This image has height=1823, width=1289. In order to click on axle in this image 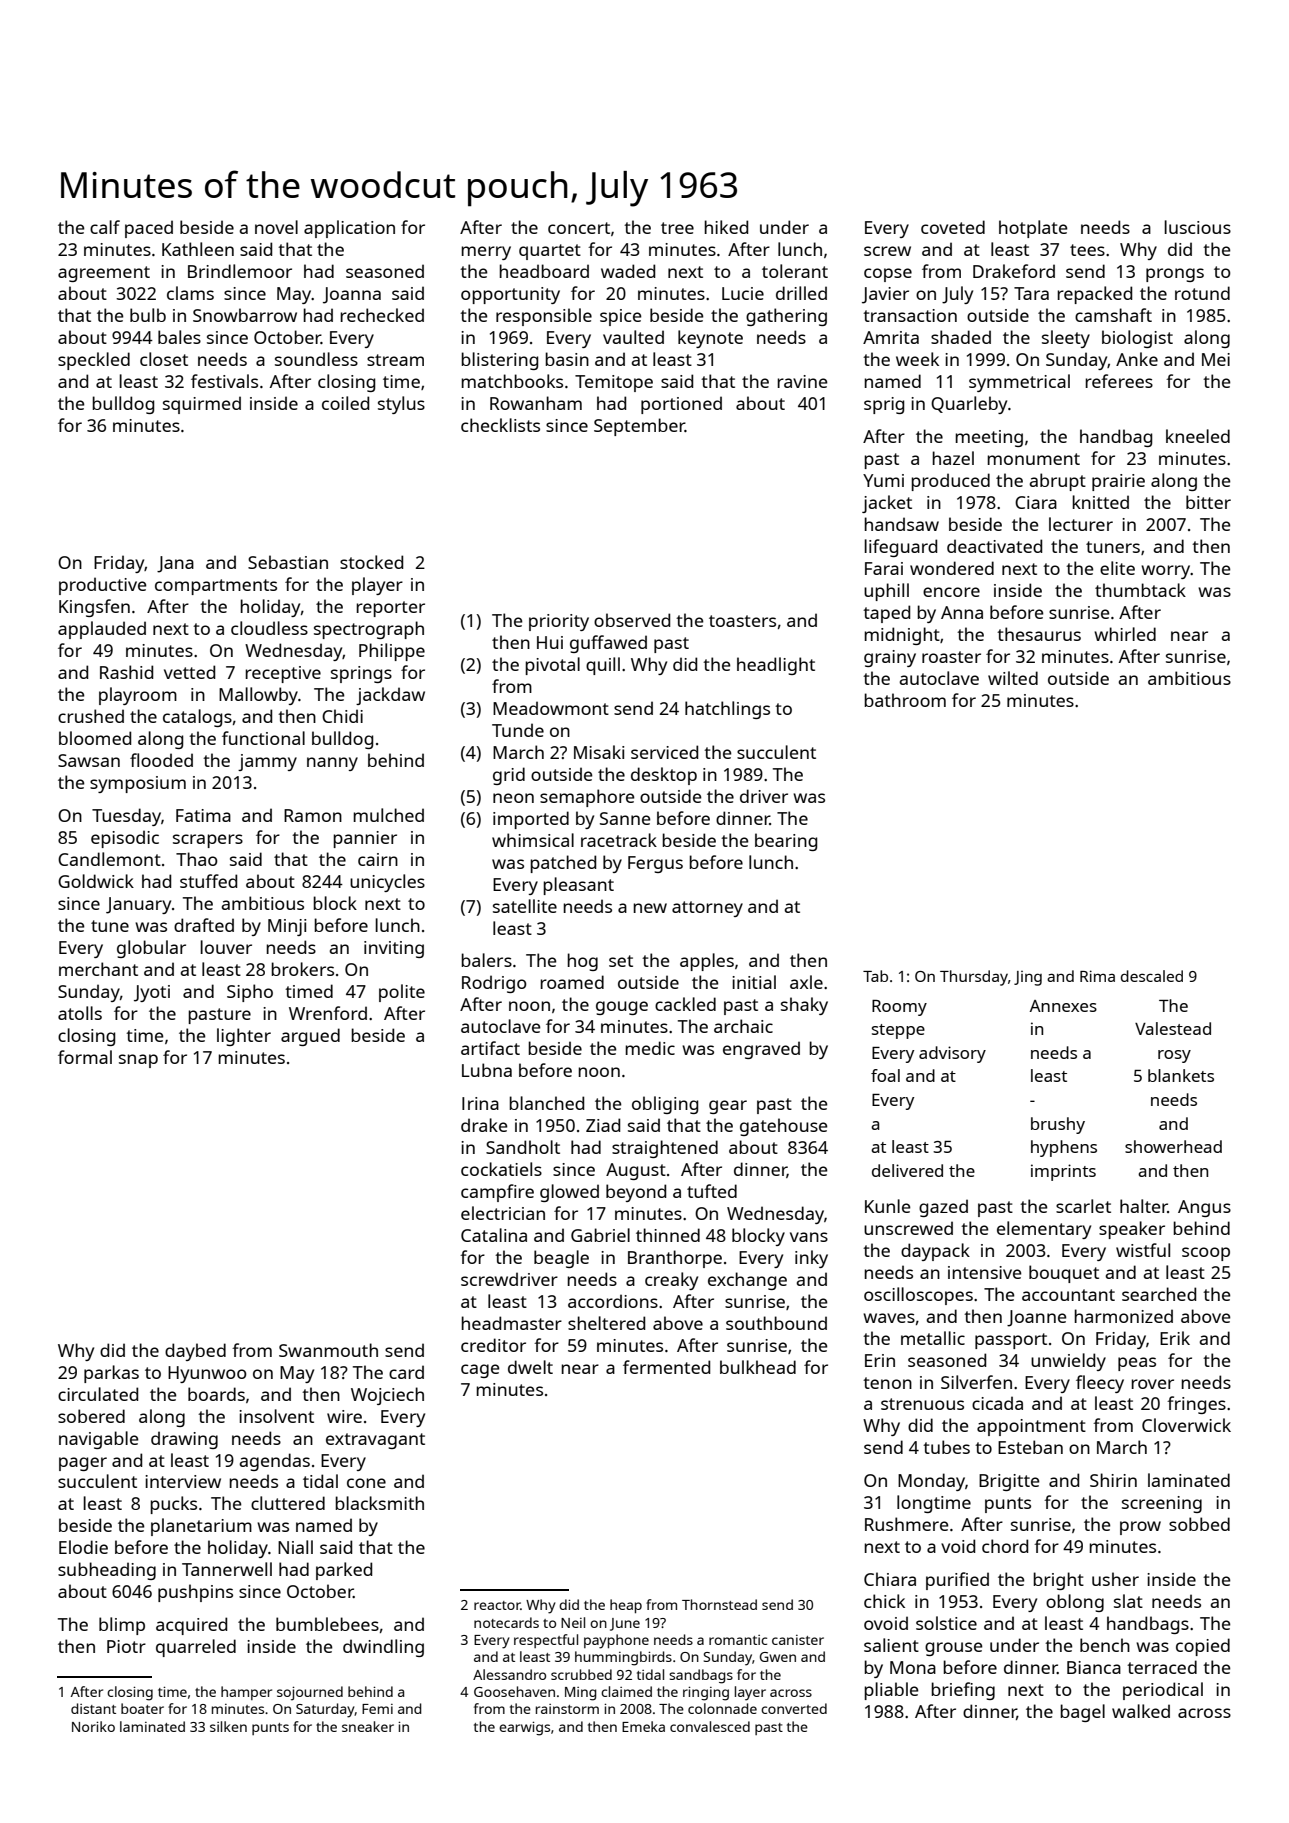, I will do `click(806, 982)`.
